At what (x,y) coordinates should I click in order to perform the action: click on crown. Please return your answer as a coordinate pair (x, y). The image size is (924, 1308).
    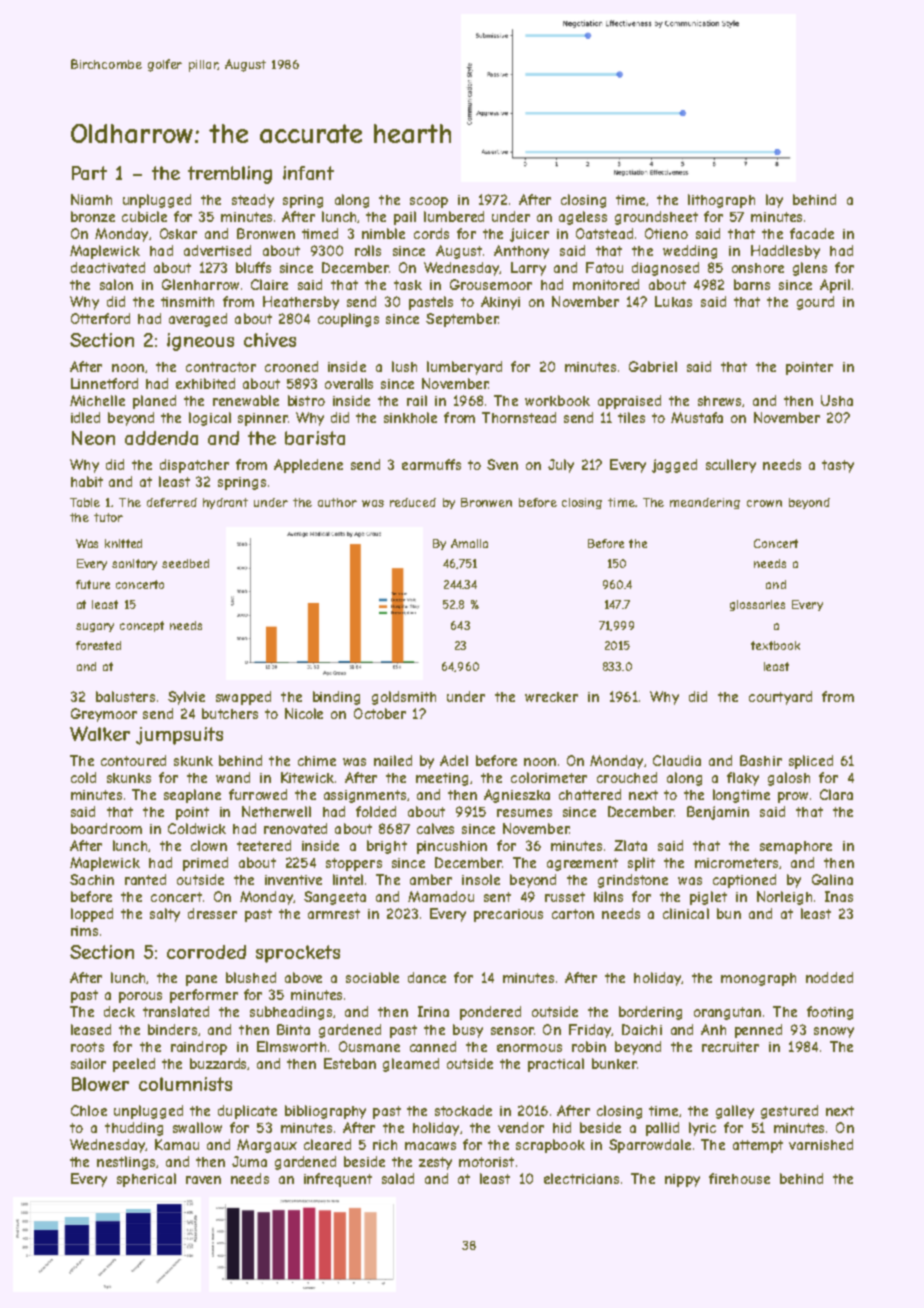
    Looking at the image, I should click on (764, 503).
